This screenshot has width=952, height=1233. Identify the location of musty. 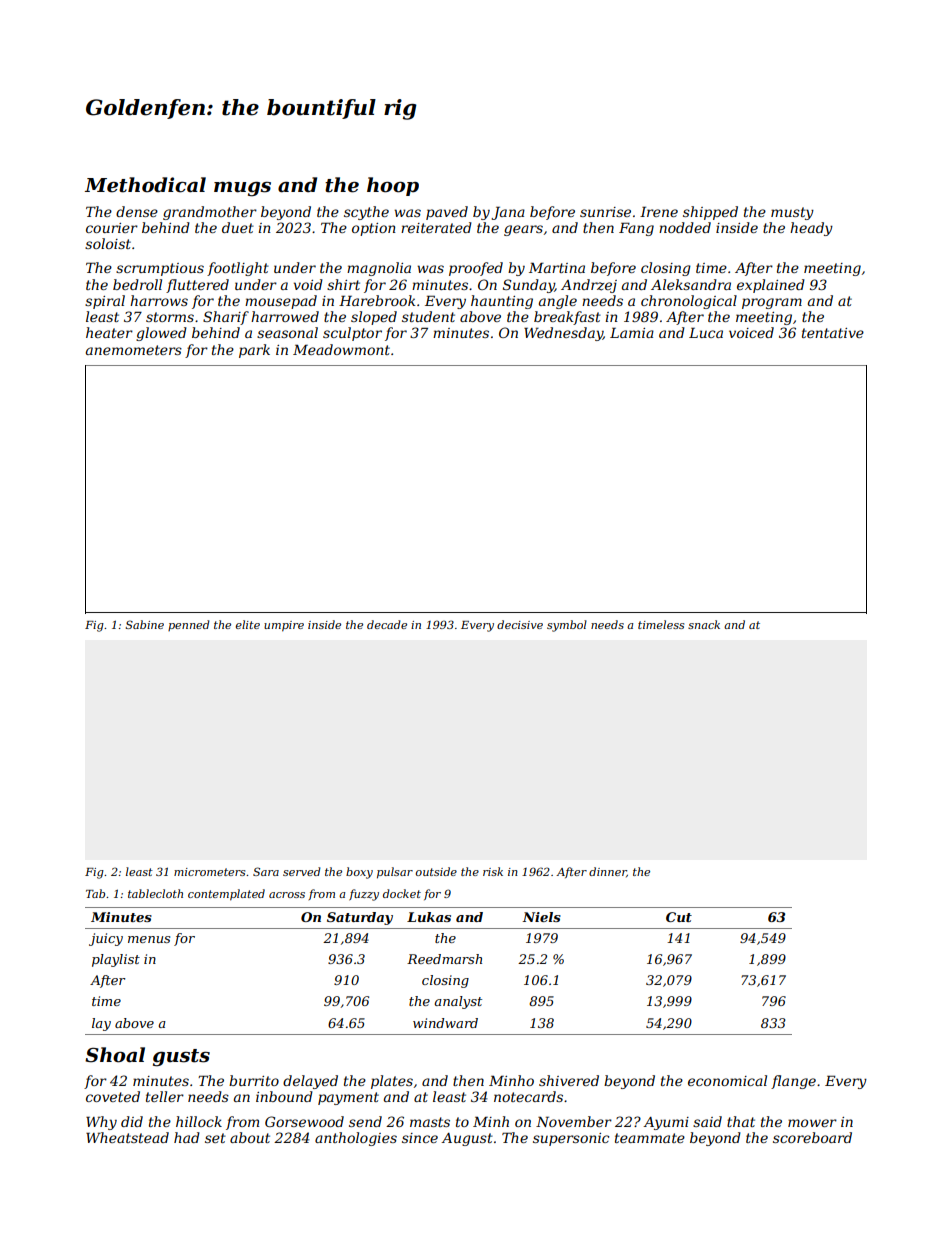
(792, 213).
